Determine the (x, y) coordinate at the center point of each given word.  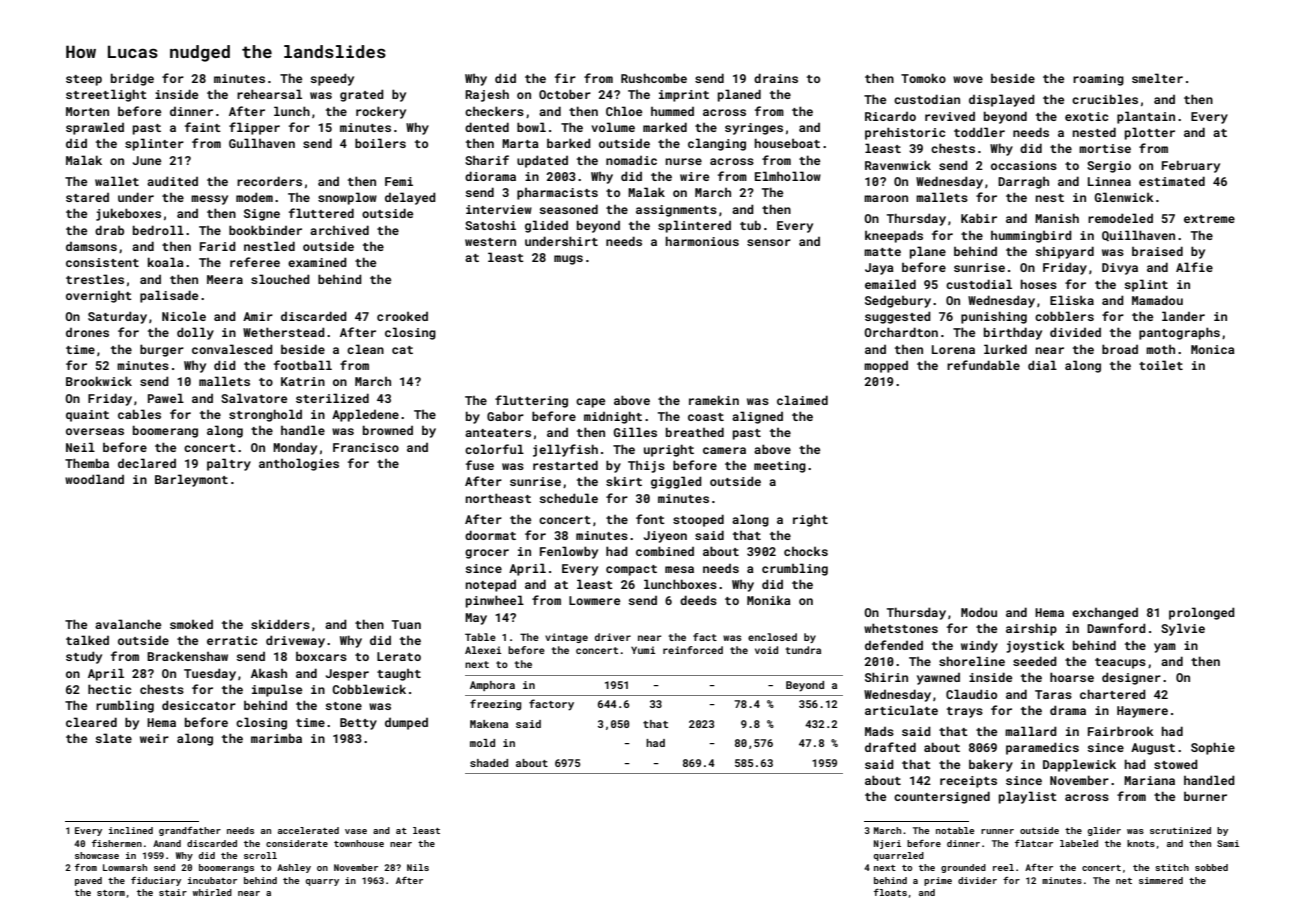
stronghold (265, 415)
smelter (1157, 78)
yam (1165, 648)
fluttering (531, 401)
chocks (806, 551)
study (84, 657)
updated (542, 161)
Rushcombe (654, 78)
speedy (332, 79)
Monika (769, 600)
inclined (131, 830)
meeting (780, 467)
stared (87, 197)
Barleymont (191, 480)
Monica (1213, 349)
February (1191, 166)
